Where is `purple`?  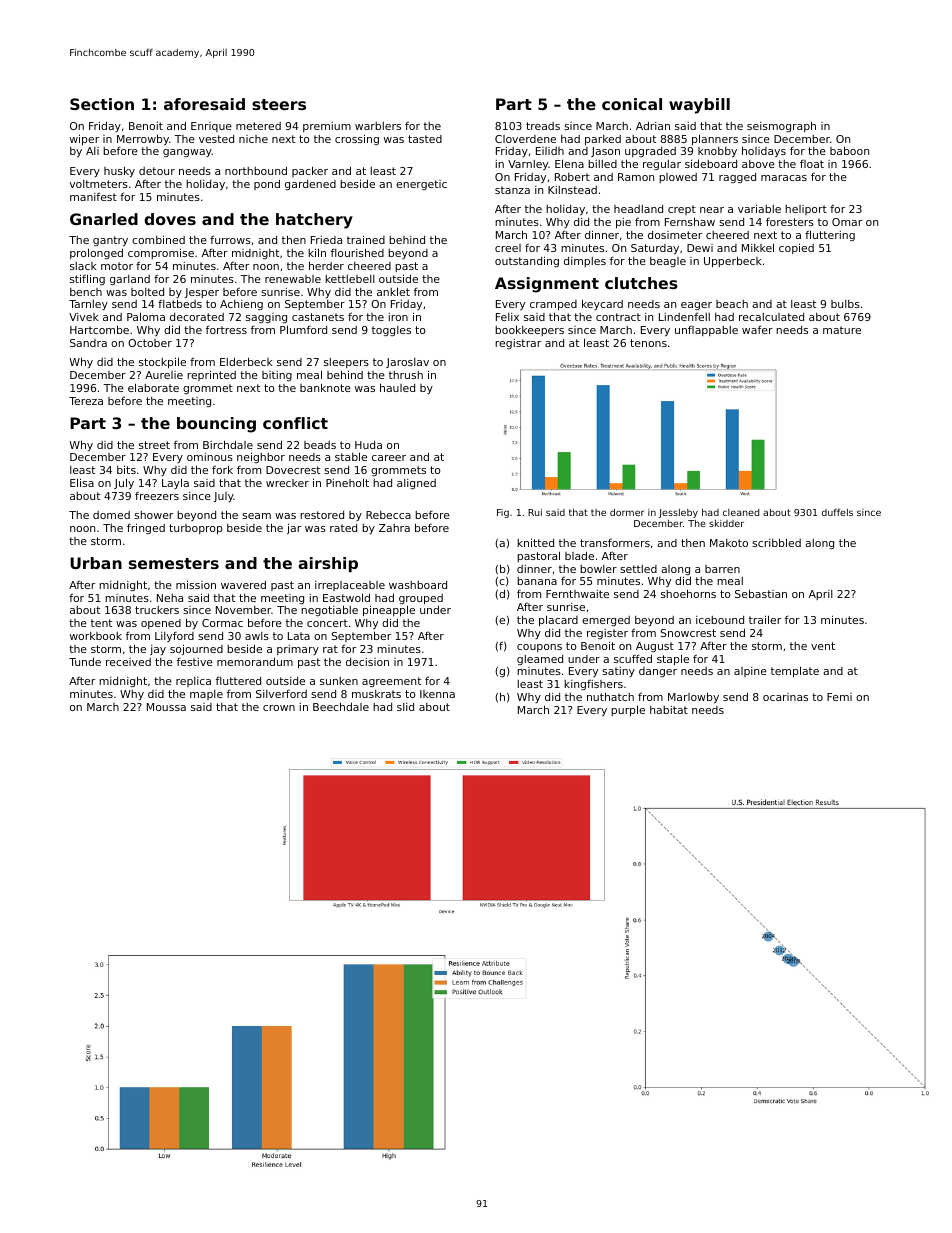
purple is located at coordinates (628, 711).
